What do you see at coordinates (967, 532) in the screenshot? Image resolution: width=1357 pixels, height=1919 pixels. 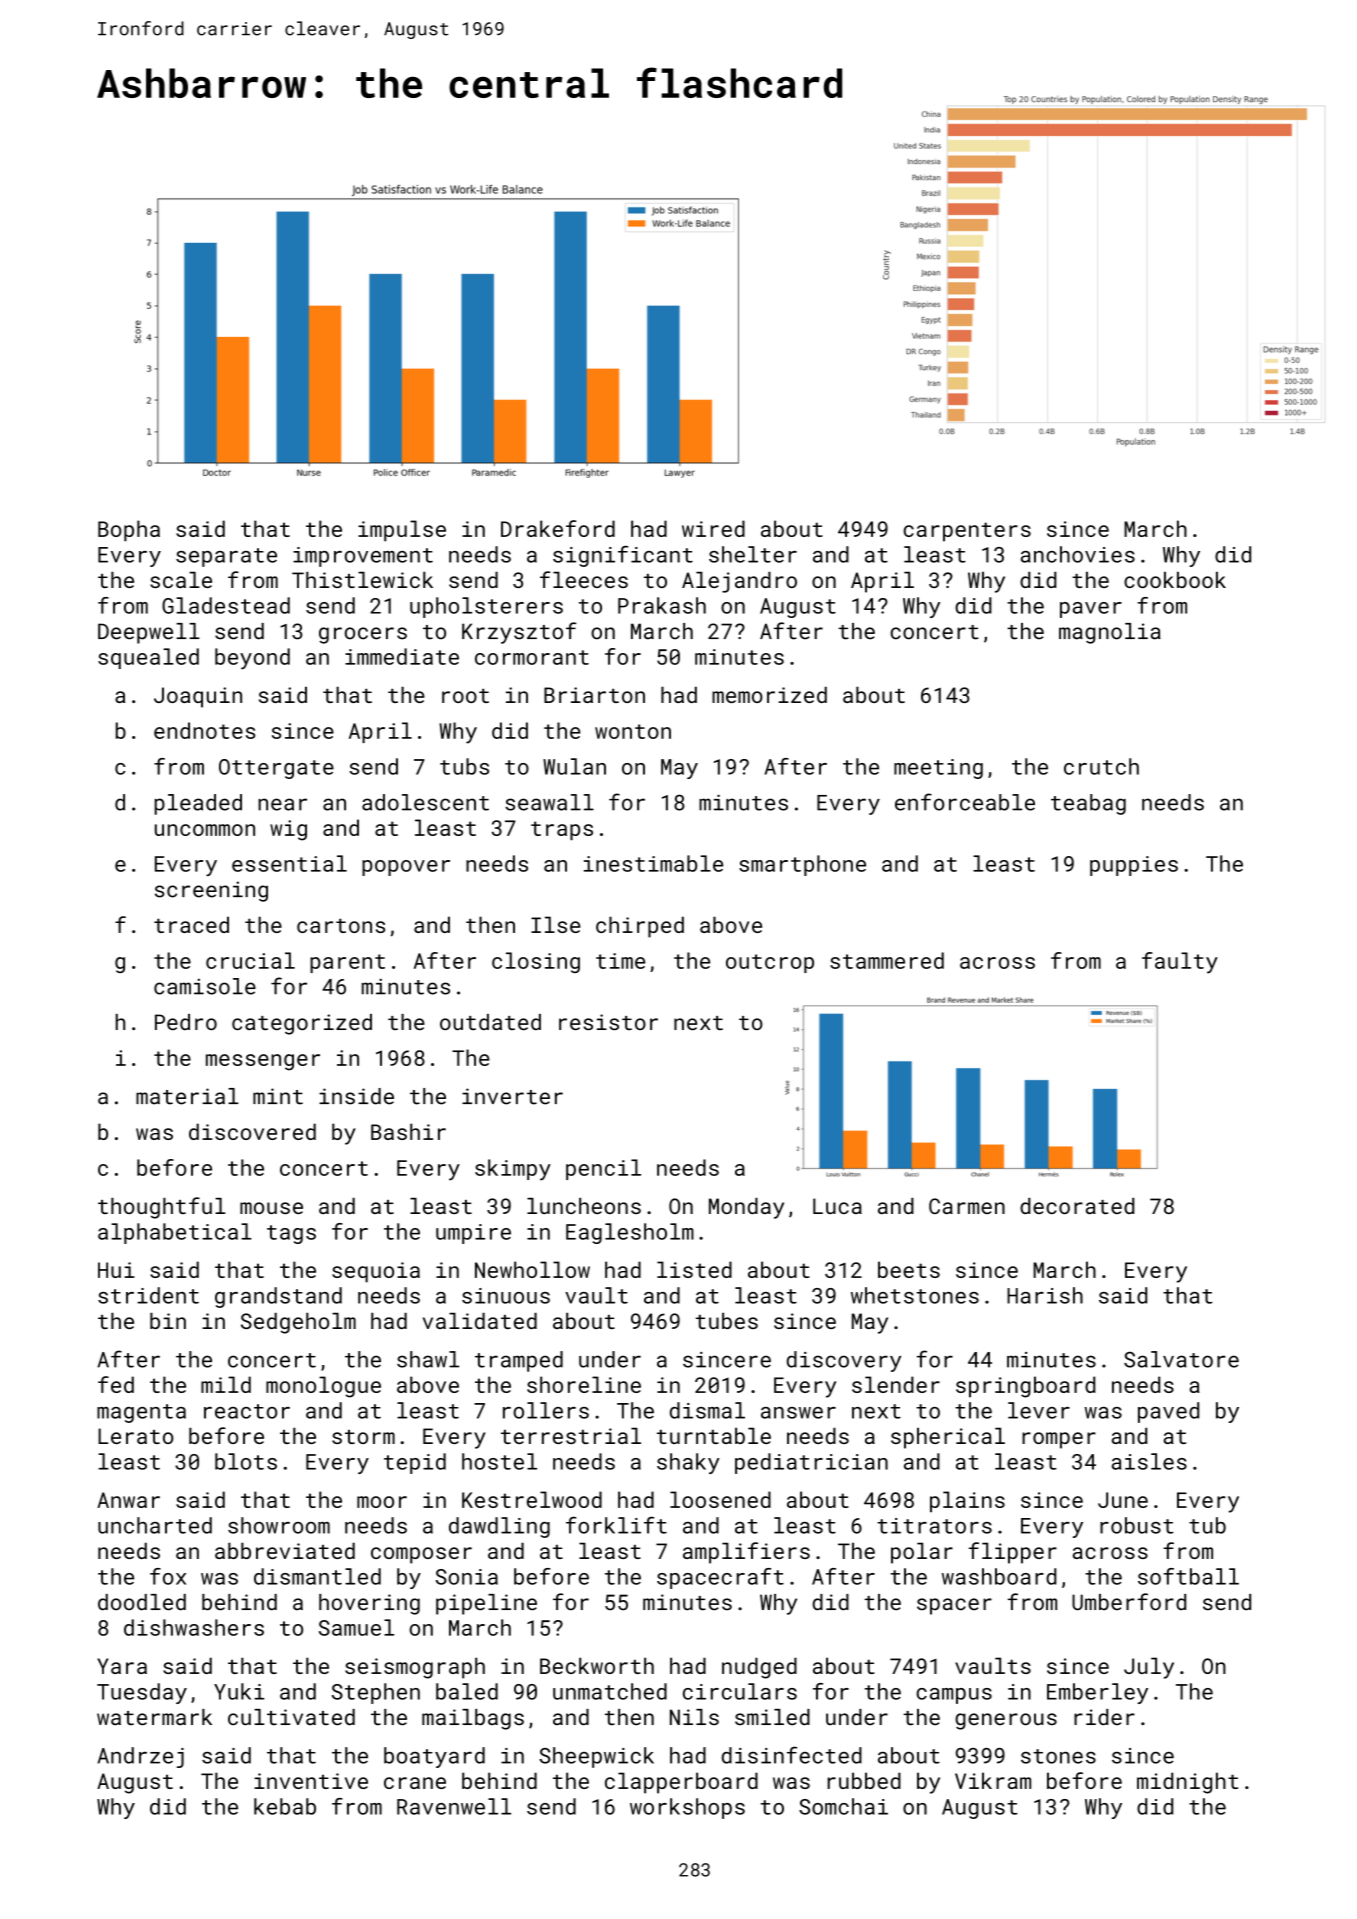 I see `carpenters` at bounding box center [967, 532].
